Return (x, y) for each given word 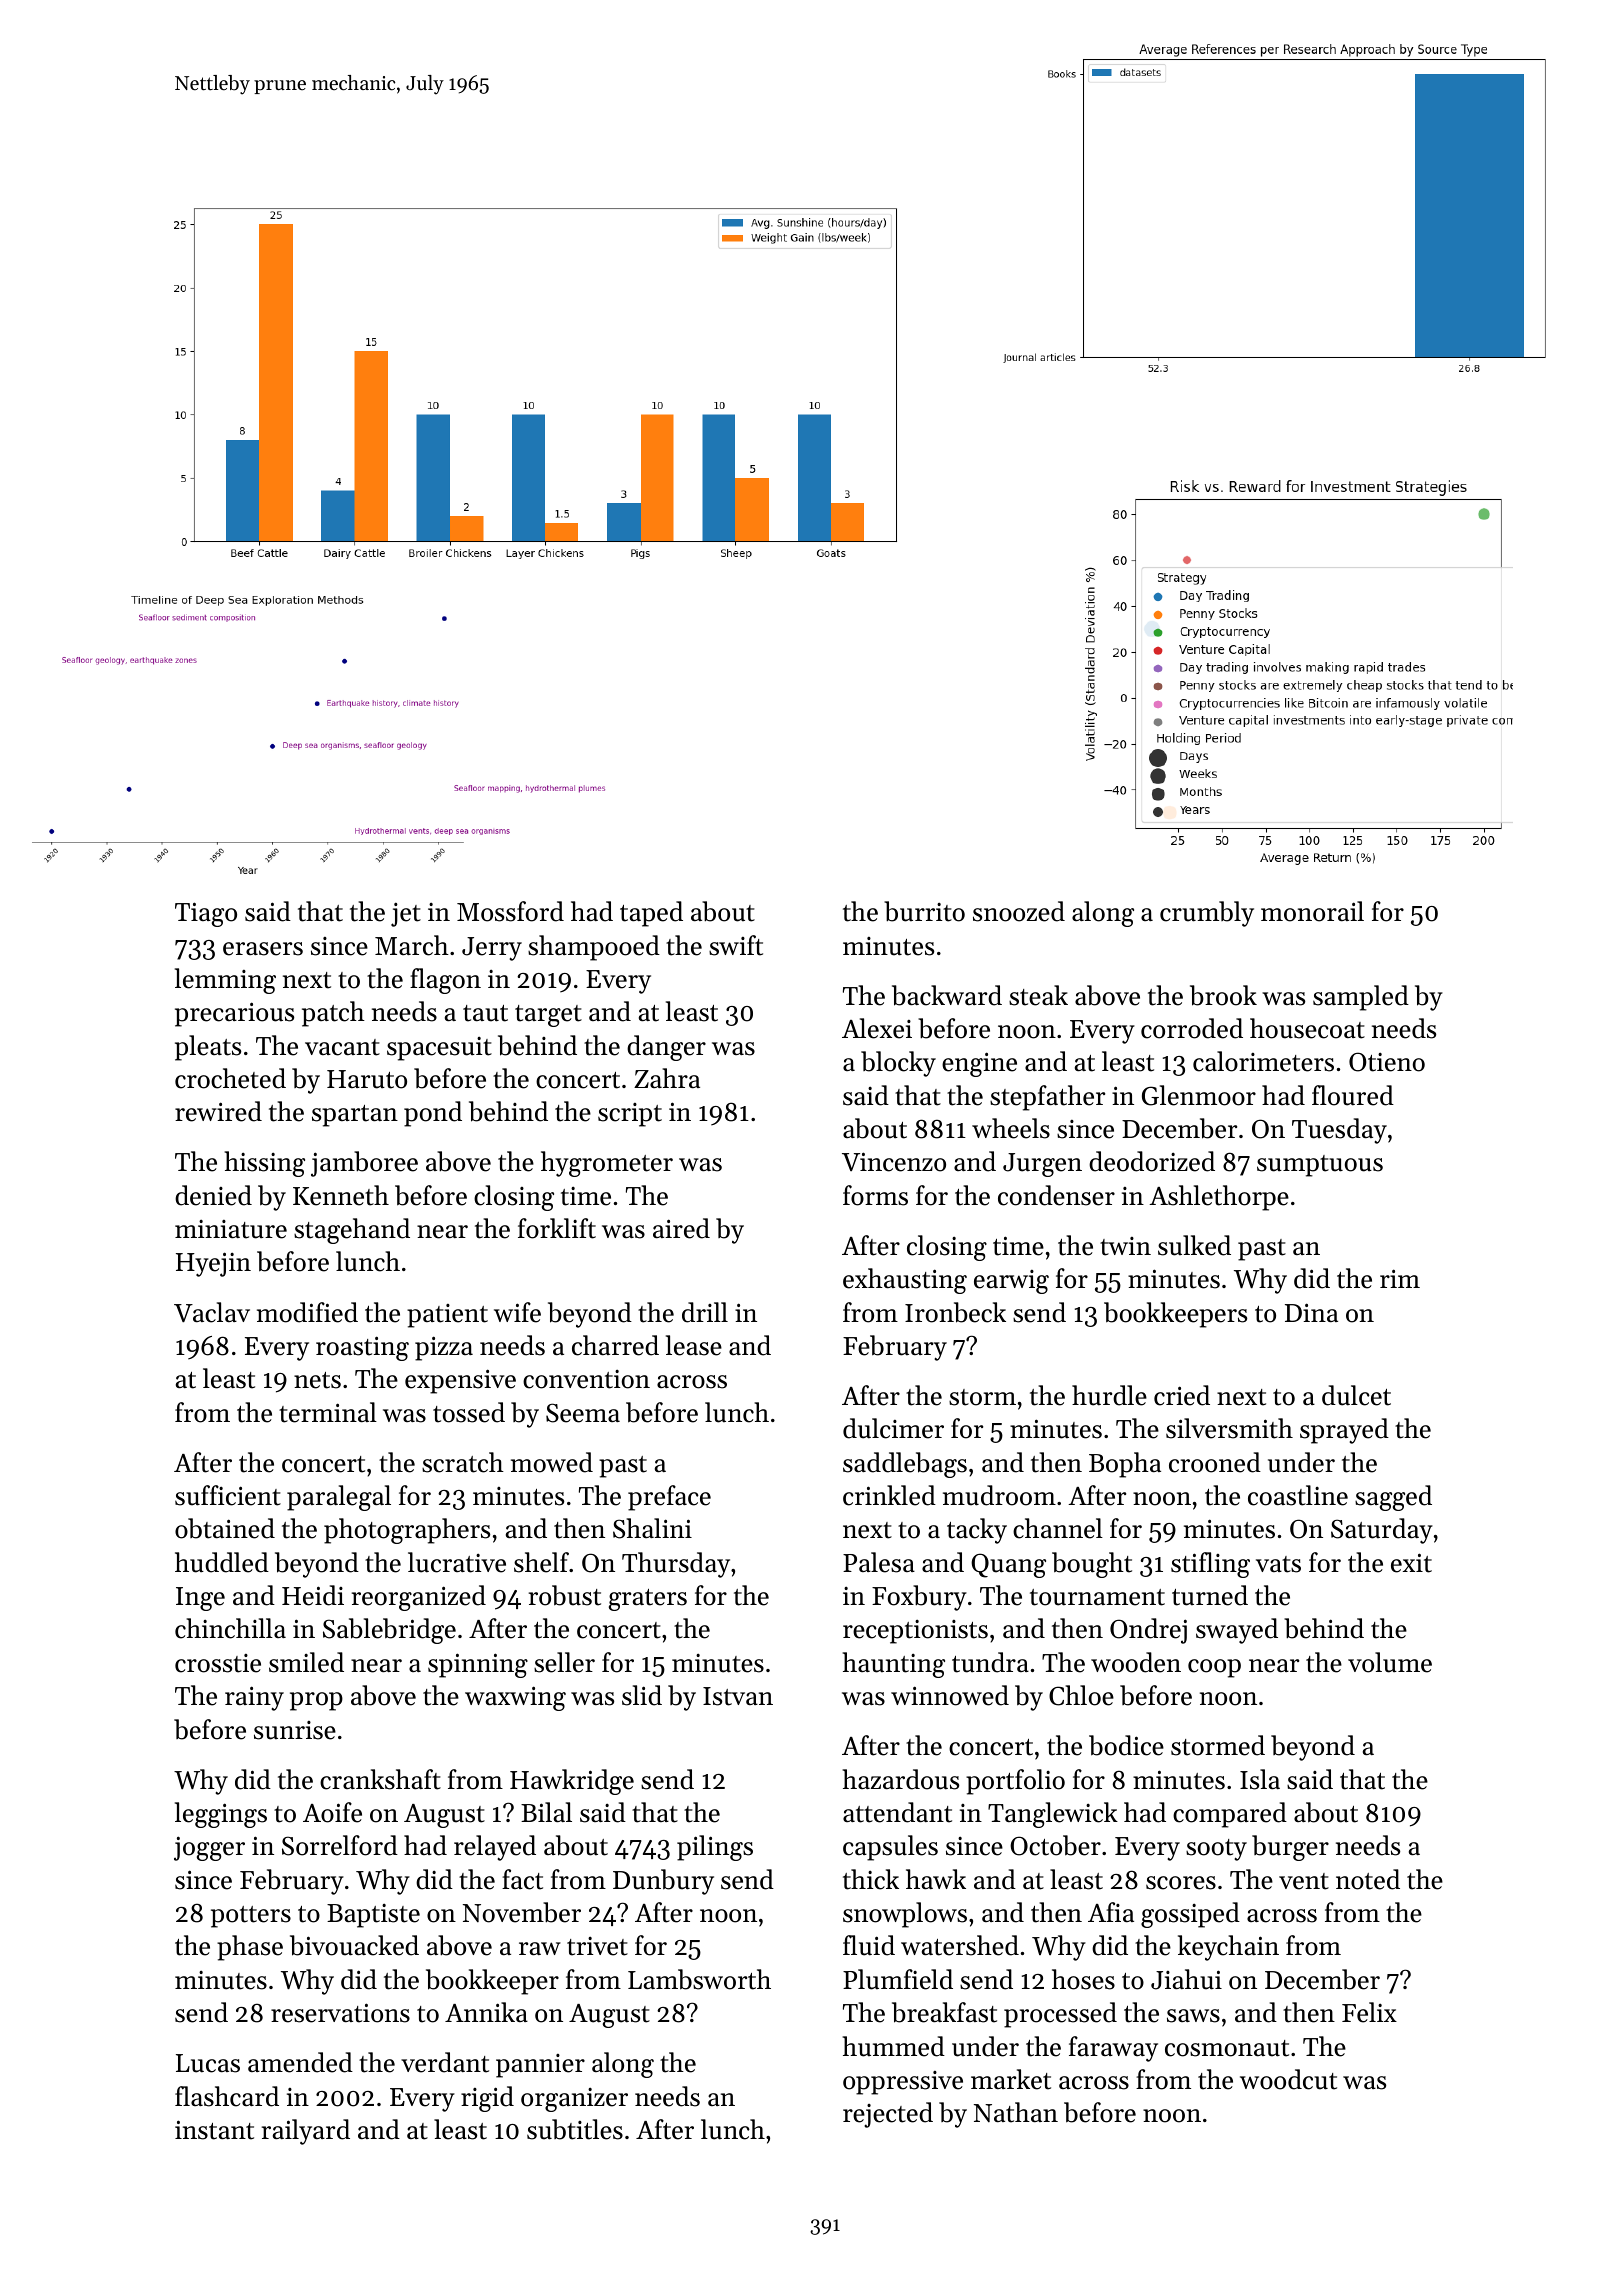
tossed (469, 1412)
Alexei (877, 1028)
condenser (1056, 1195)
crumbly (1207, 914)
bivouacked (354, 1945)
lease (694, 1345)
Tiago (206, 914)
